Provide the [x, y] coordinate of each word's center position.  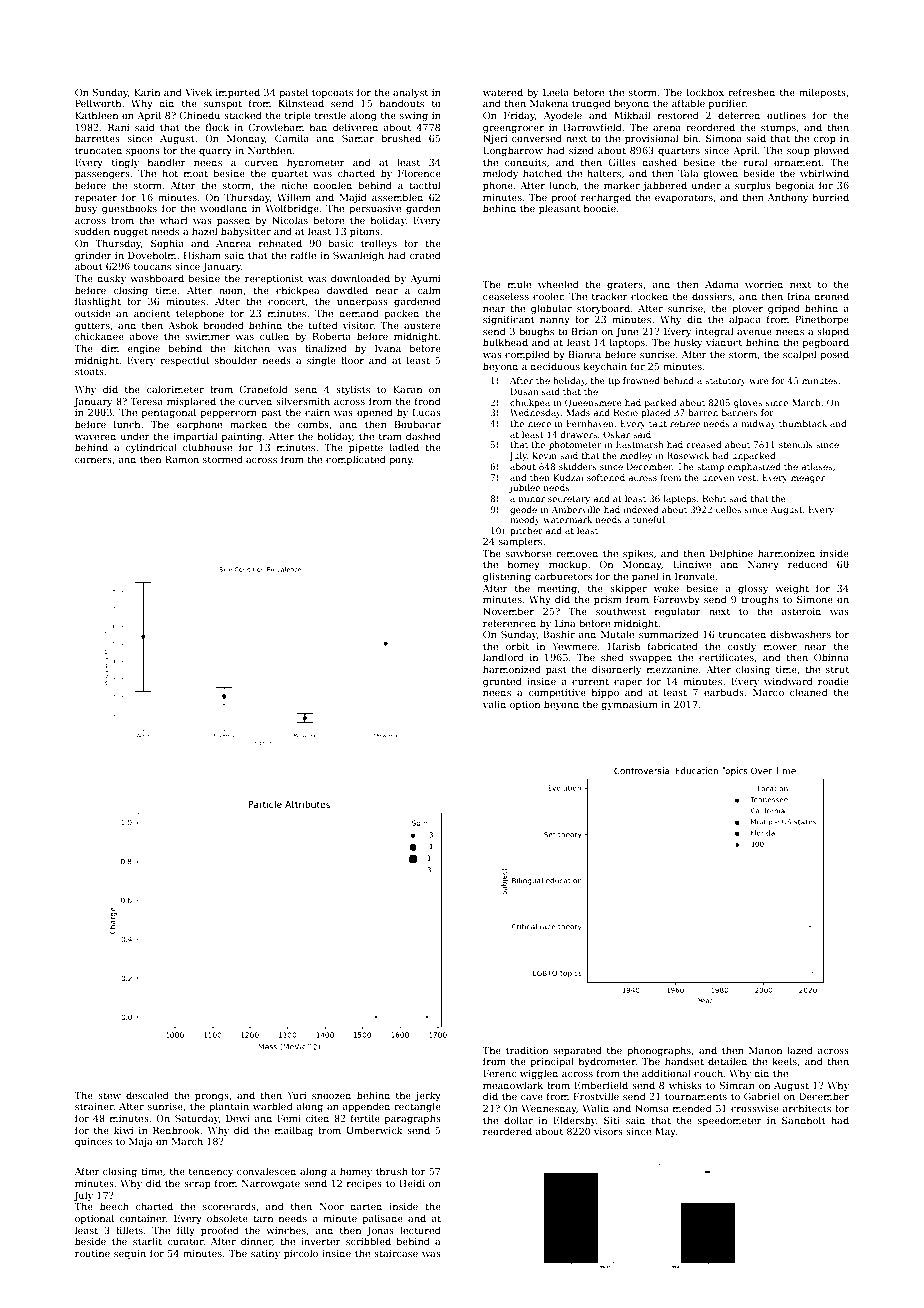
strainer [94, 1106]
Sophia [167, 244]
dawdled [347, 290]
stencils [796, 444]
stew [109, 1095]
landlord [503, 657]
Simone [815, 599]
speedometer [730, 1121]
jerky [428, 1096]
